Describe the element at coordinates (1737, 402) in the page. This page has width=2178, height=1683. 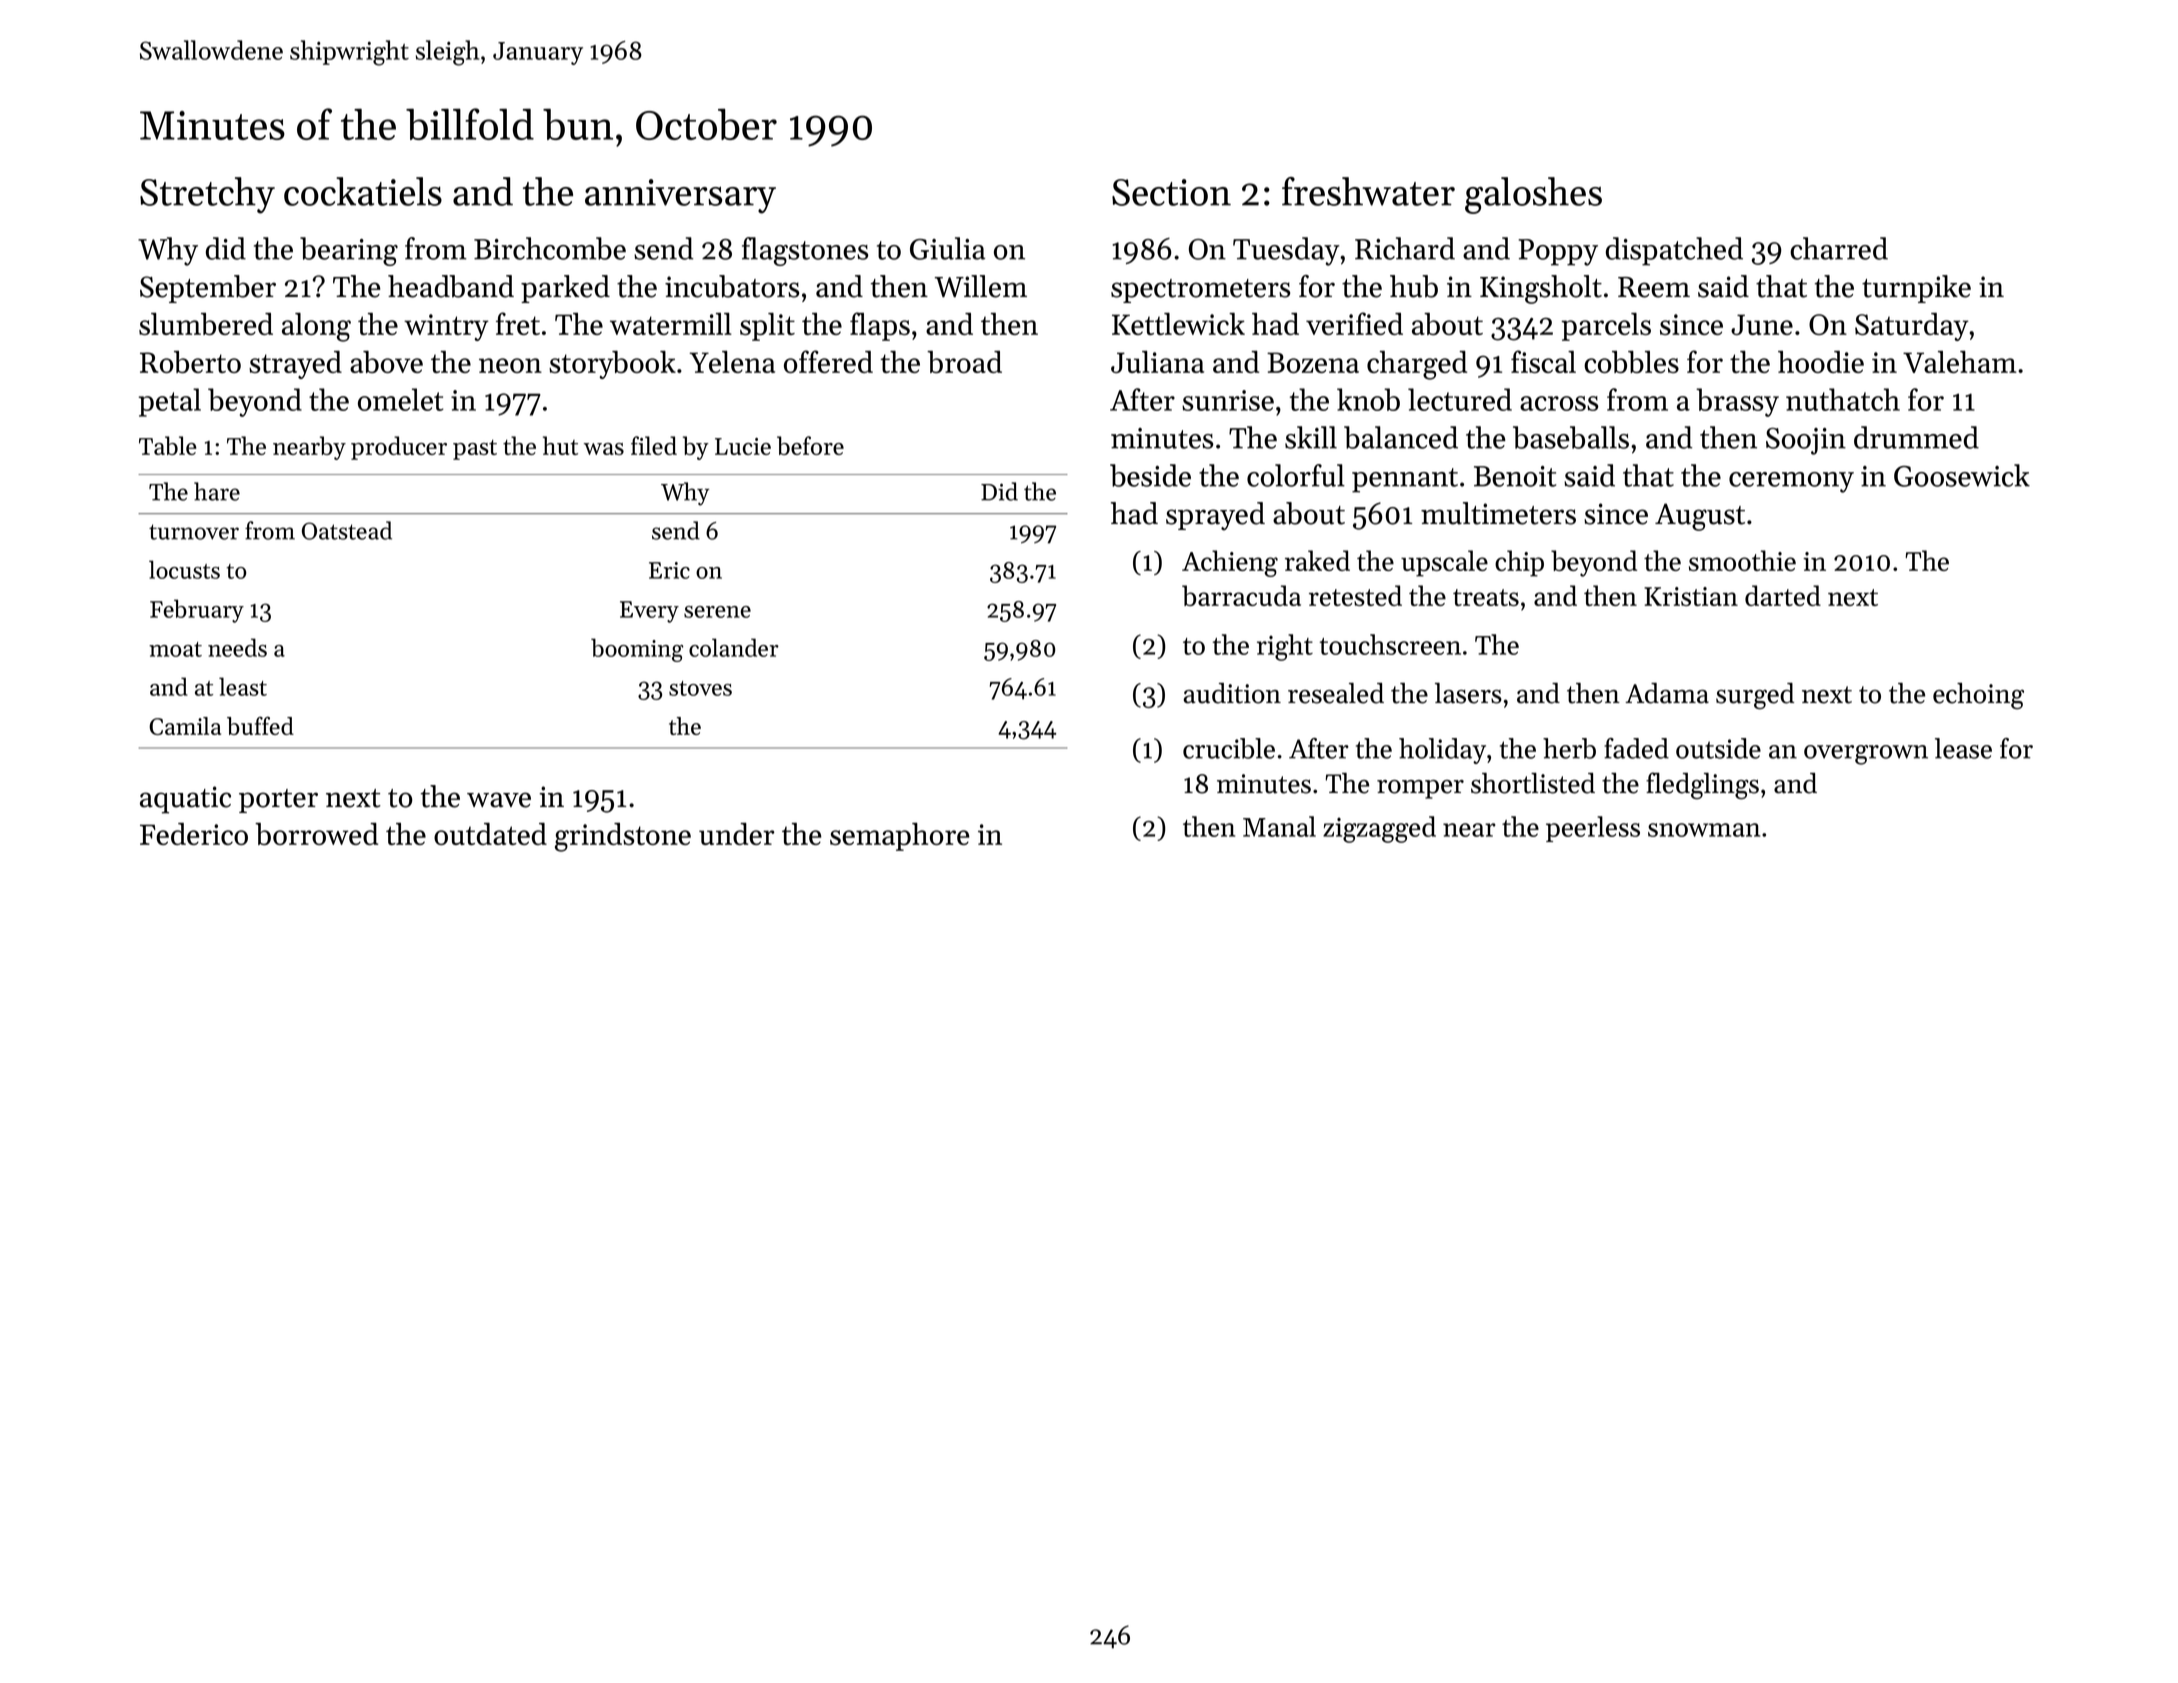
I see `brassy` at that location.
